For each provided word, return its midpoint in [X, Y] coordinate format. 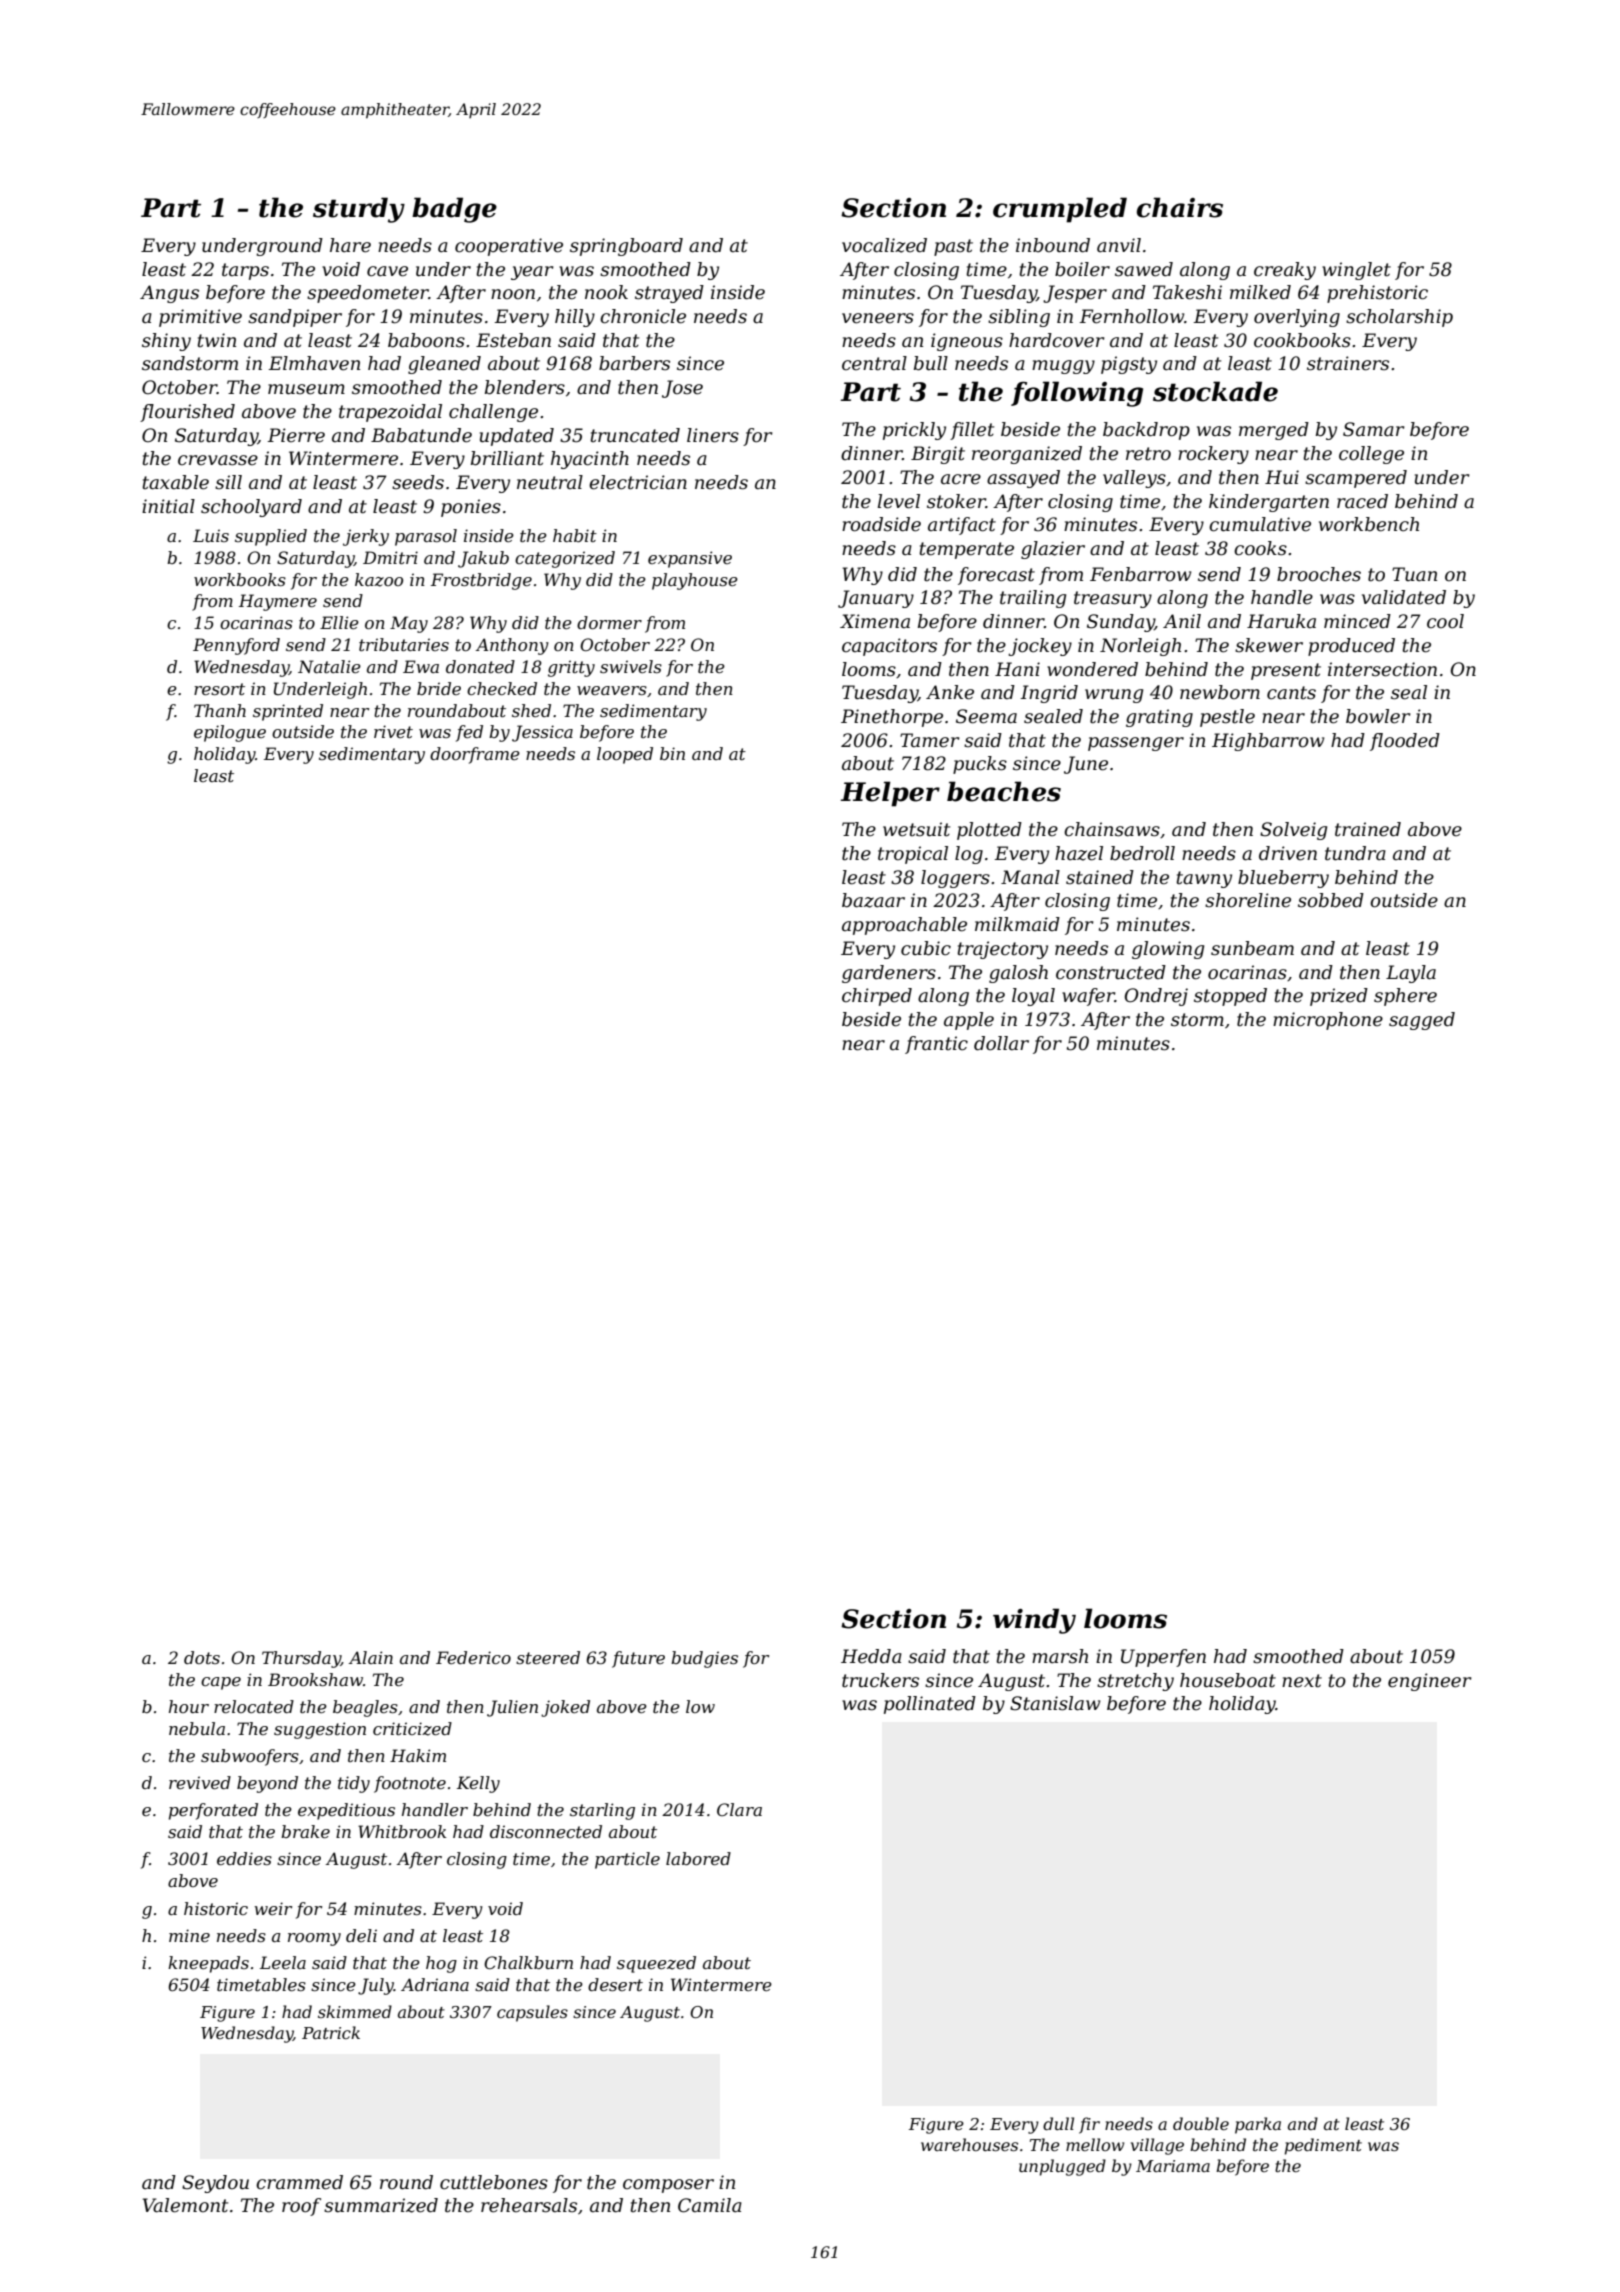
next [1302, 1681]
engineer [1429, 1682]
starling [602, 1811]
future [638, 1659]
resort [219, 689]
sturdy [359, 210]
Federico [473, 1657]
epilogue [230, 733]
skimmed [355, 2011]
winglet [1356, 271]
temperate [967, 550]
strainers [1348, 363]
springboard [626, 247]
